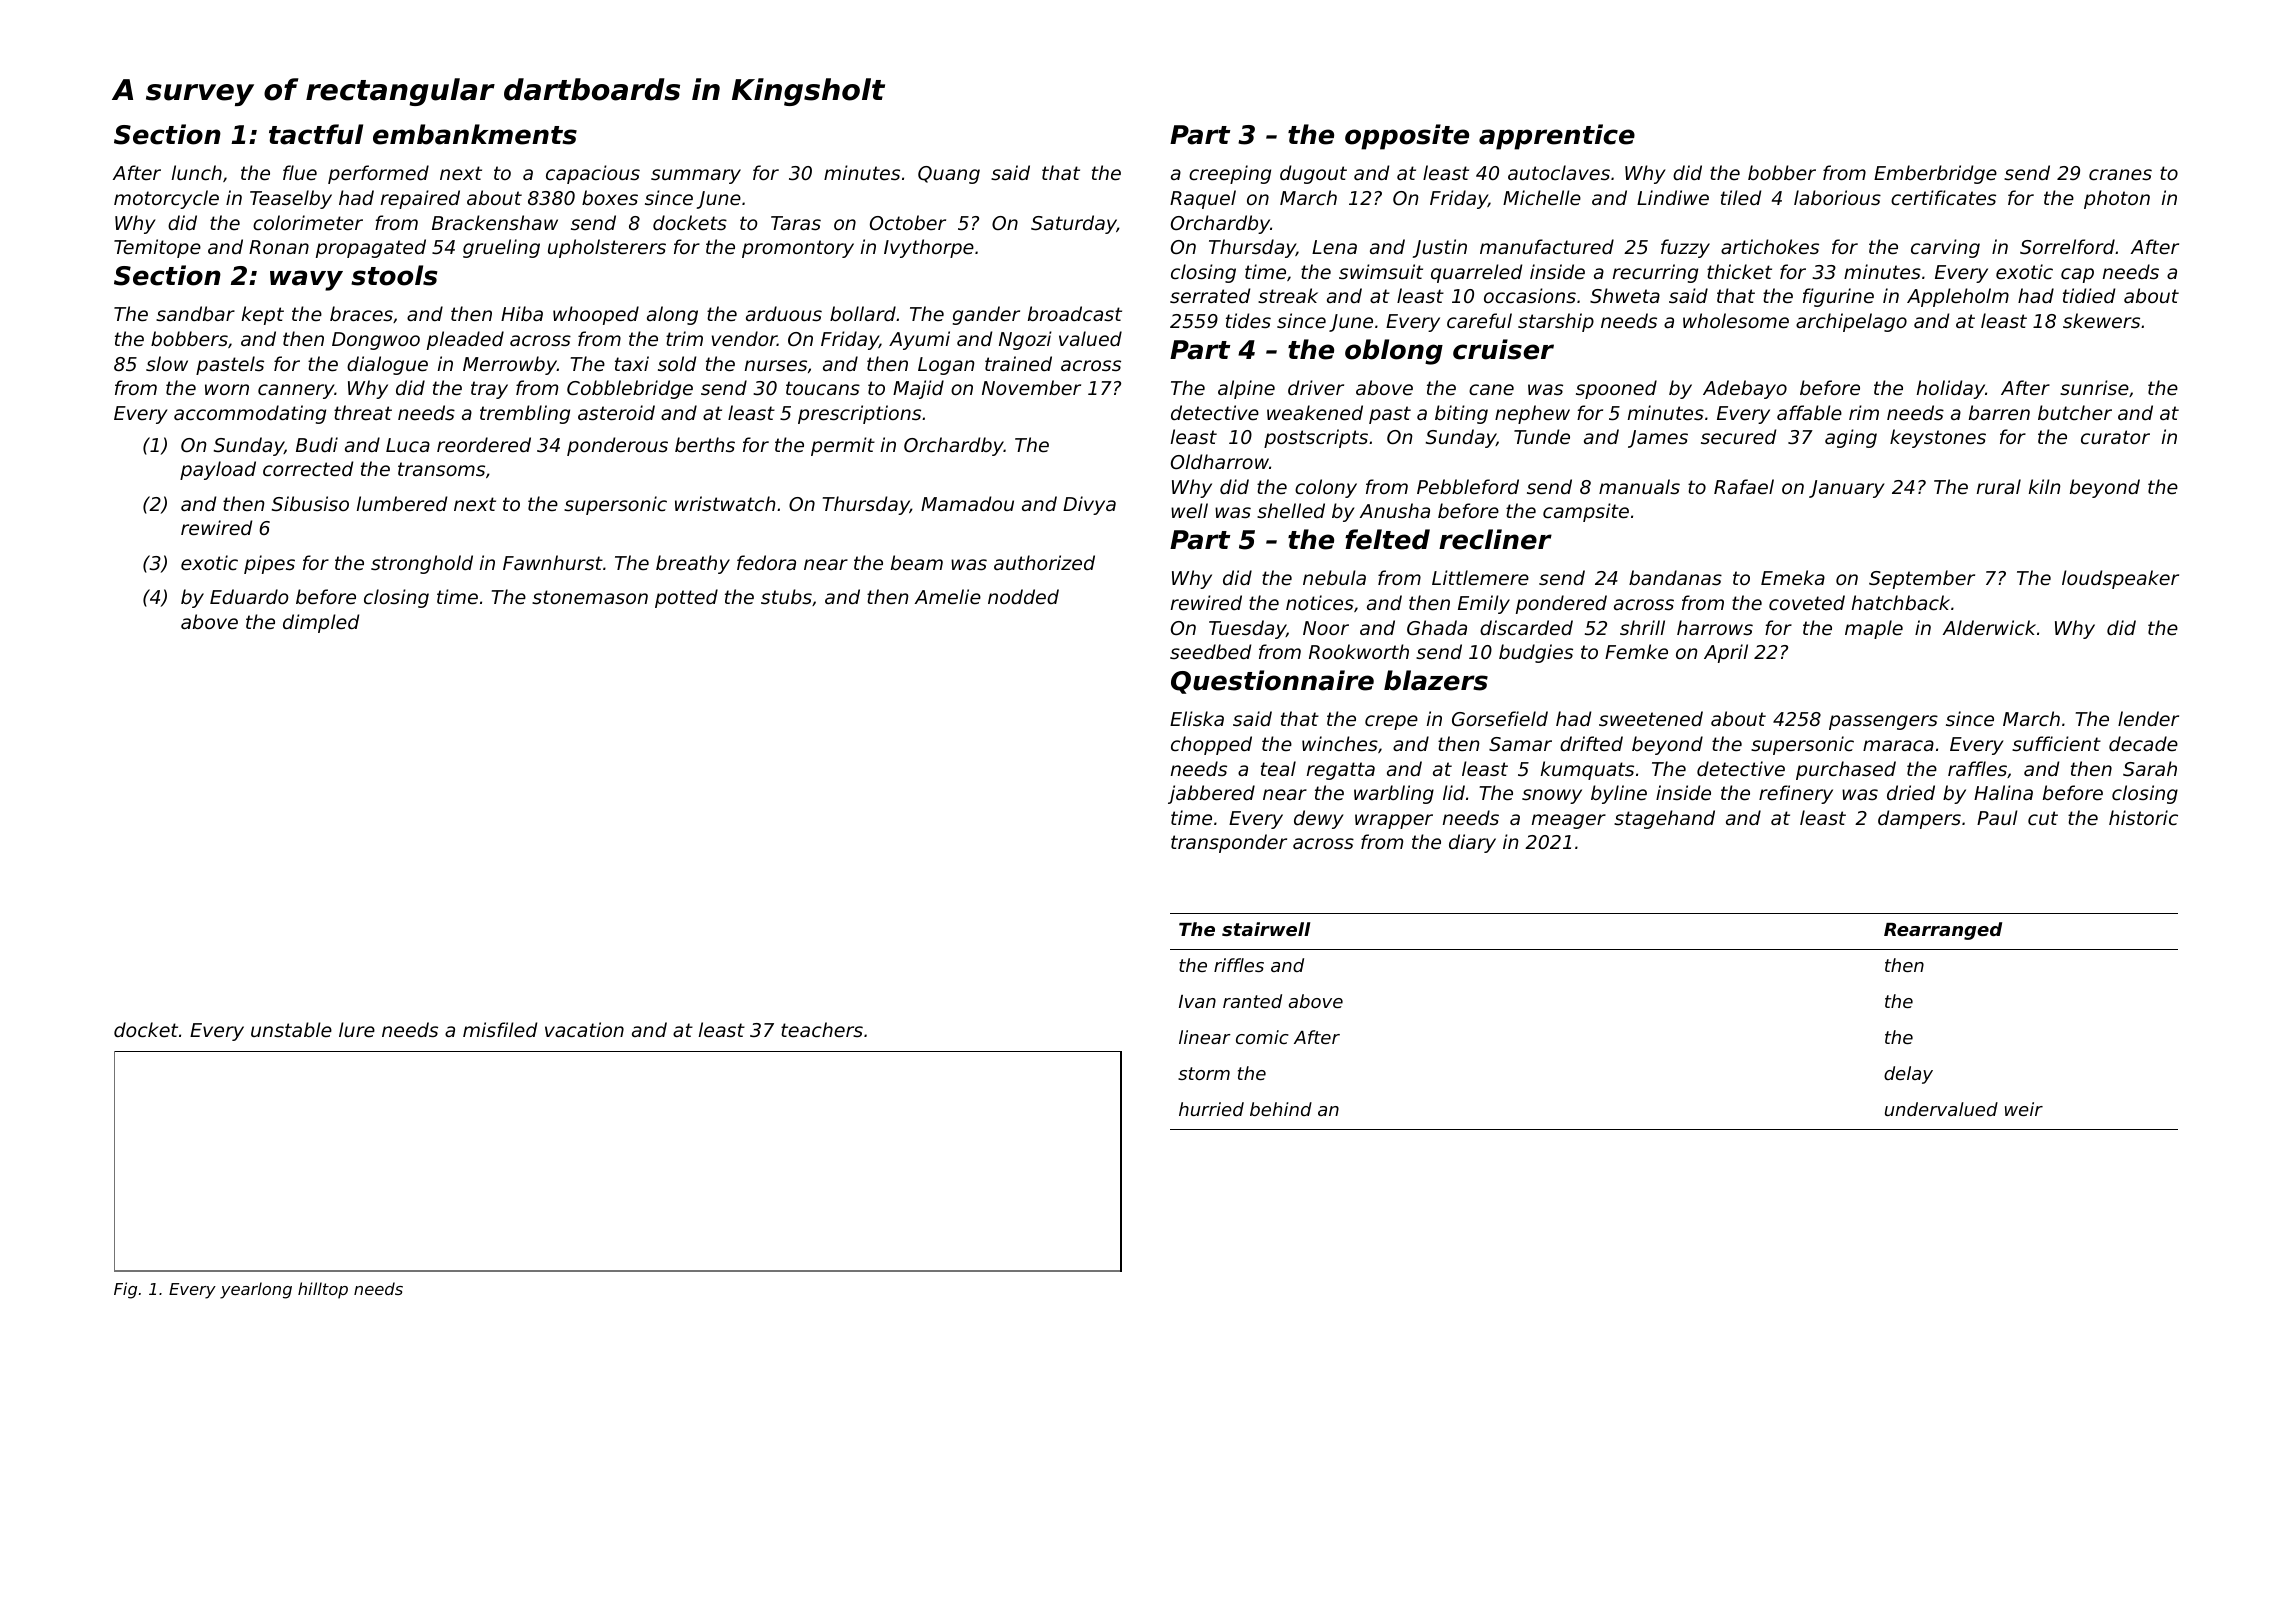  Describe the element at coordinates (1239, 965) in the screenshot. I see `riffles` at that location.
